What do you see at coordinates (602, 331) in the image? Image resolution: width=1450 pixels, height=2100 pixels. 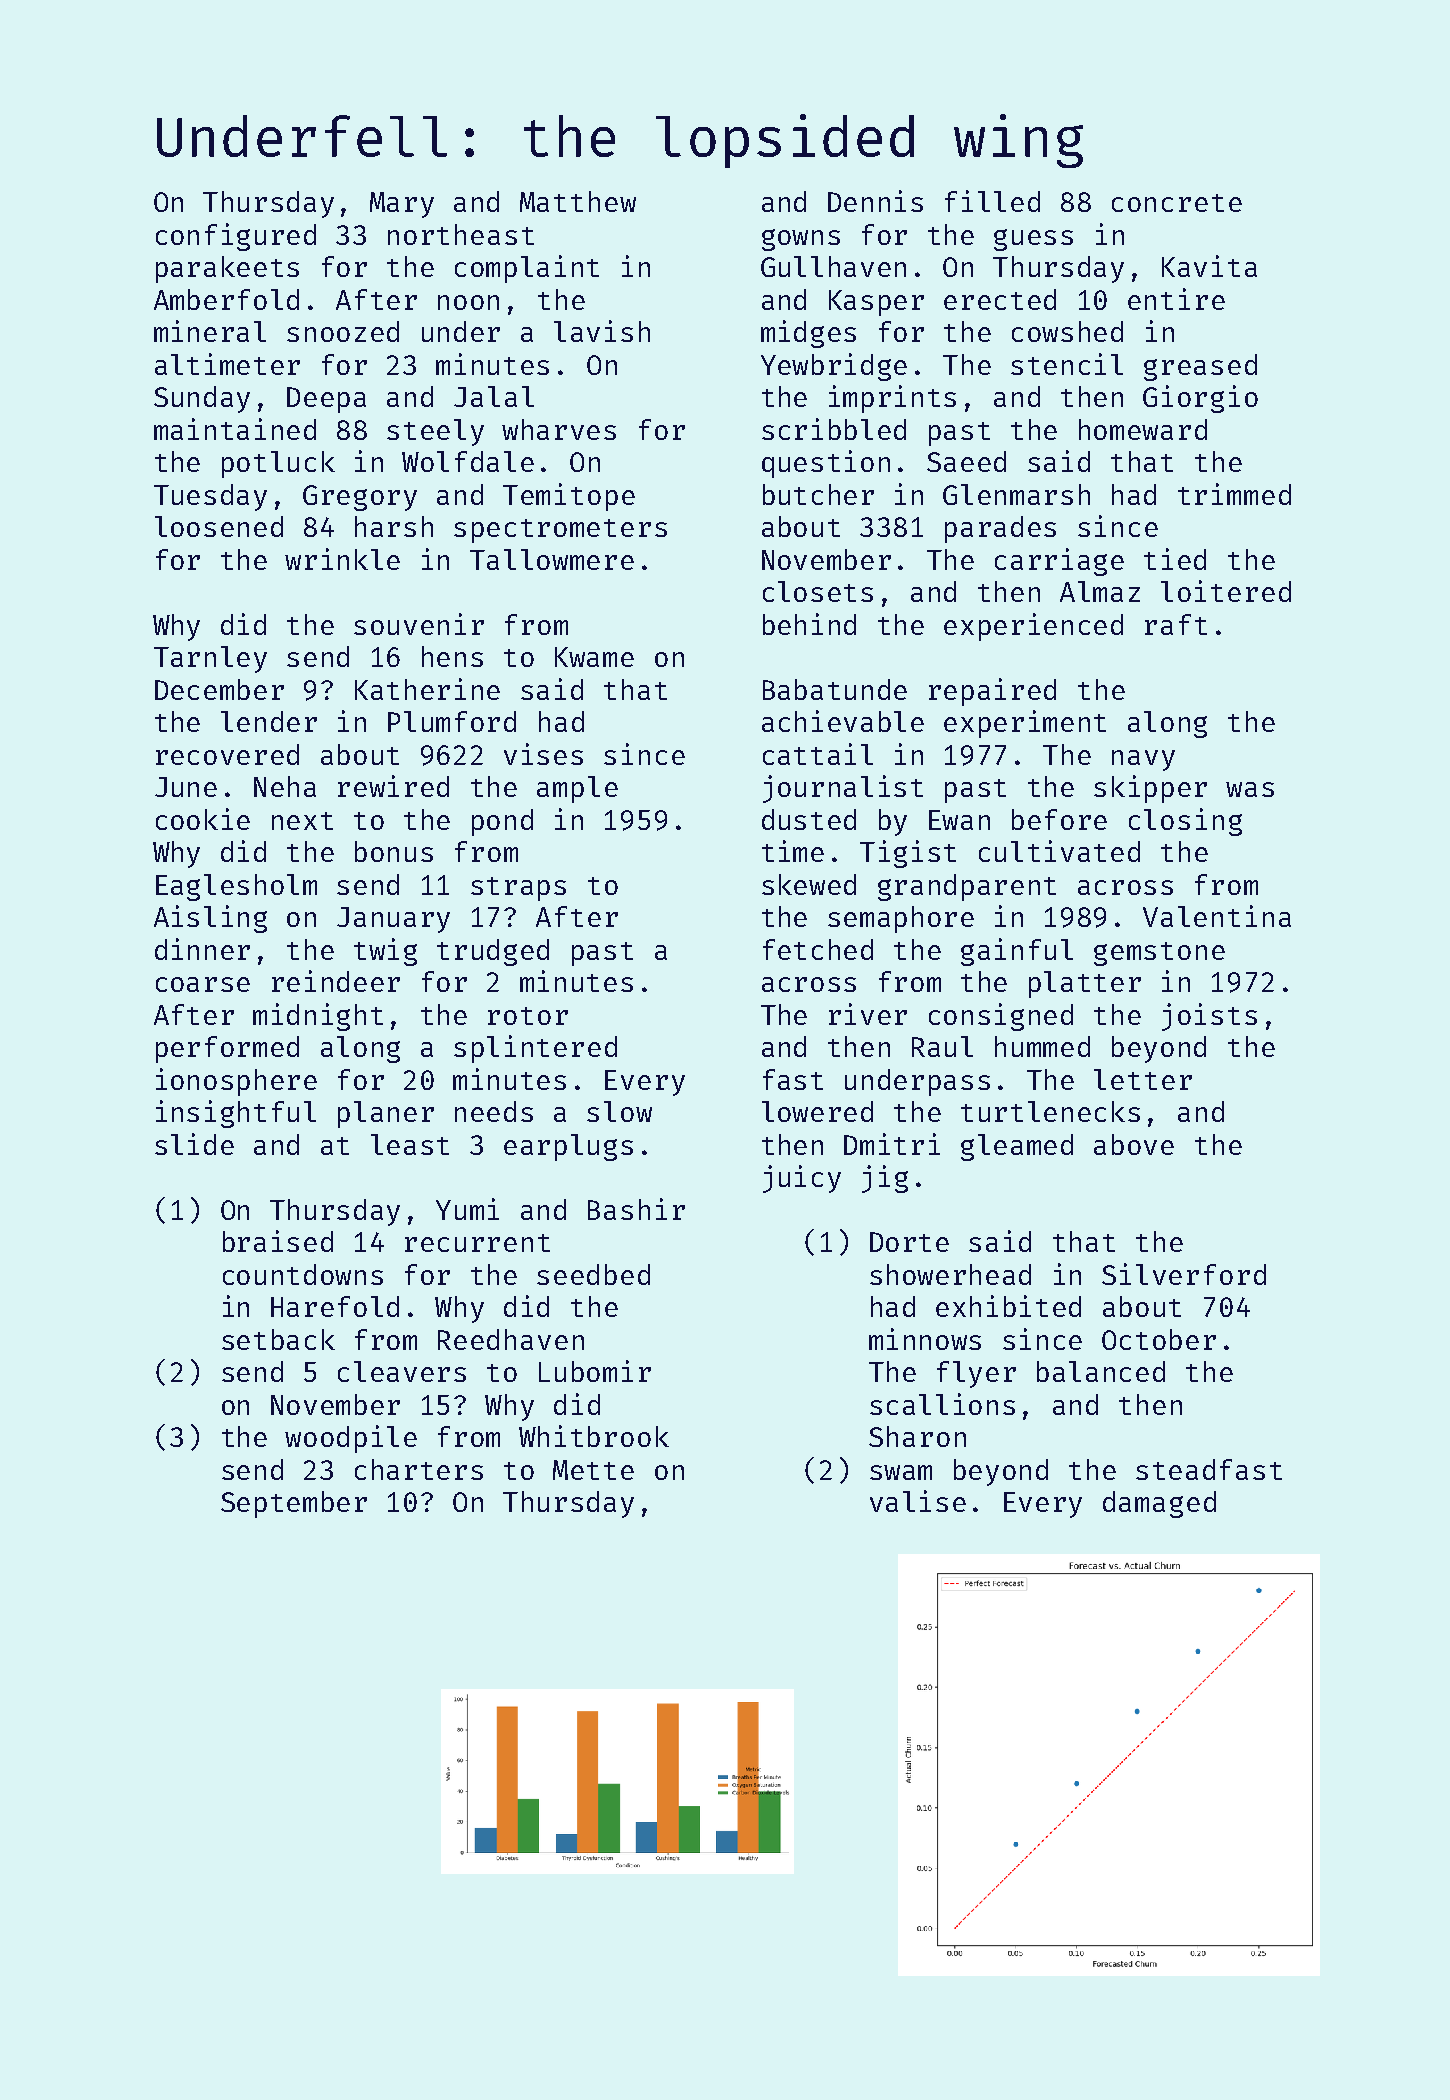 I see `lavish` at bounding box center [602, 331].
